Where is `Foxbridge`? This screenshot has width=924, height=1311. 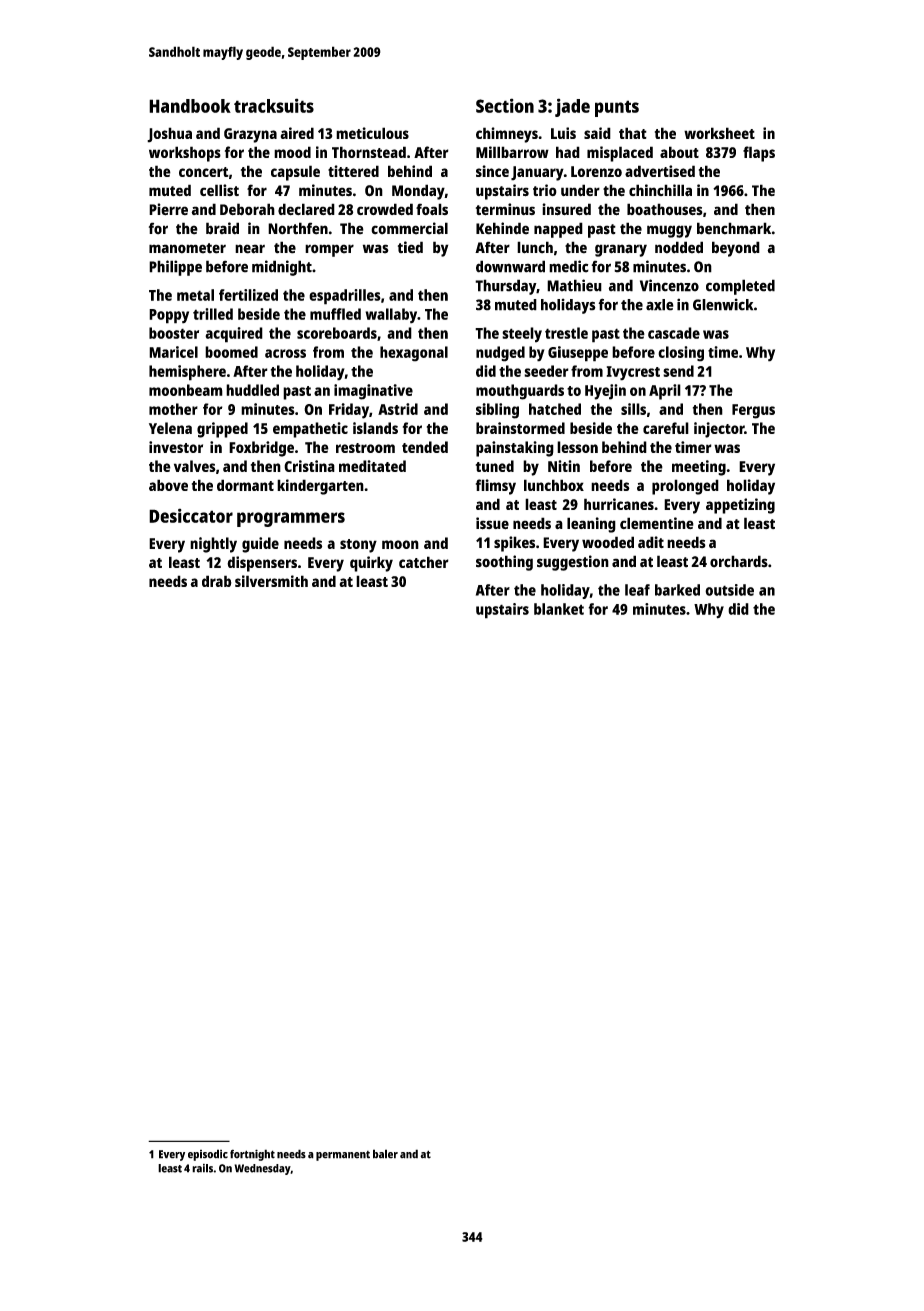
Foxbridge is located at coordinates (261, 449).
